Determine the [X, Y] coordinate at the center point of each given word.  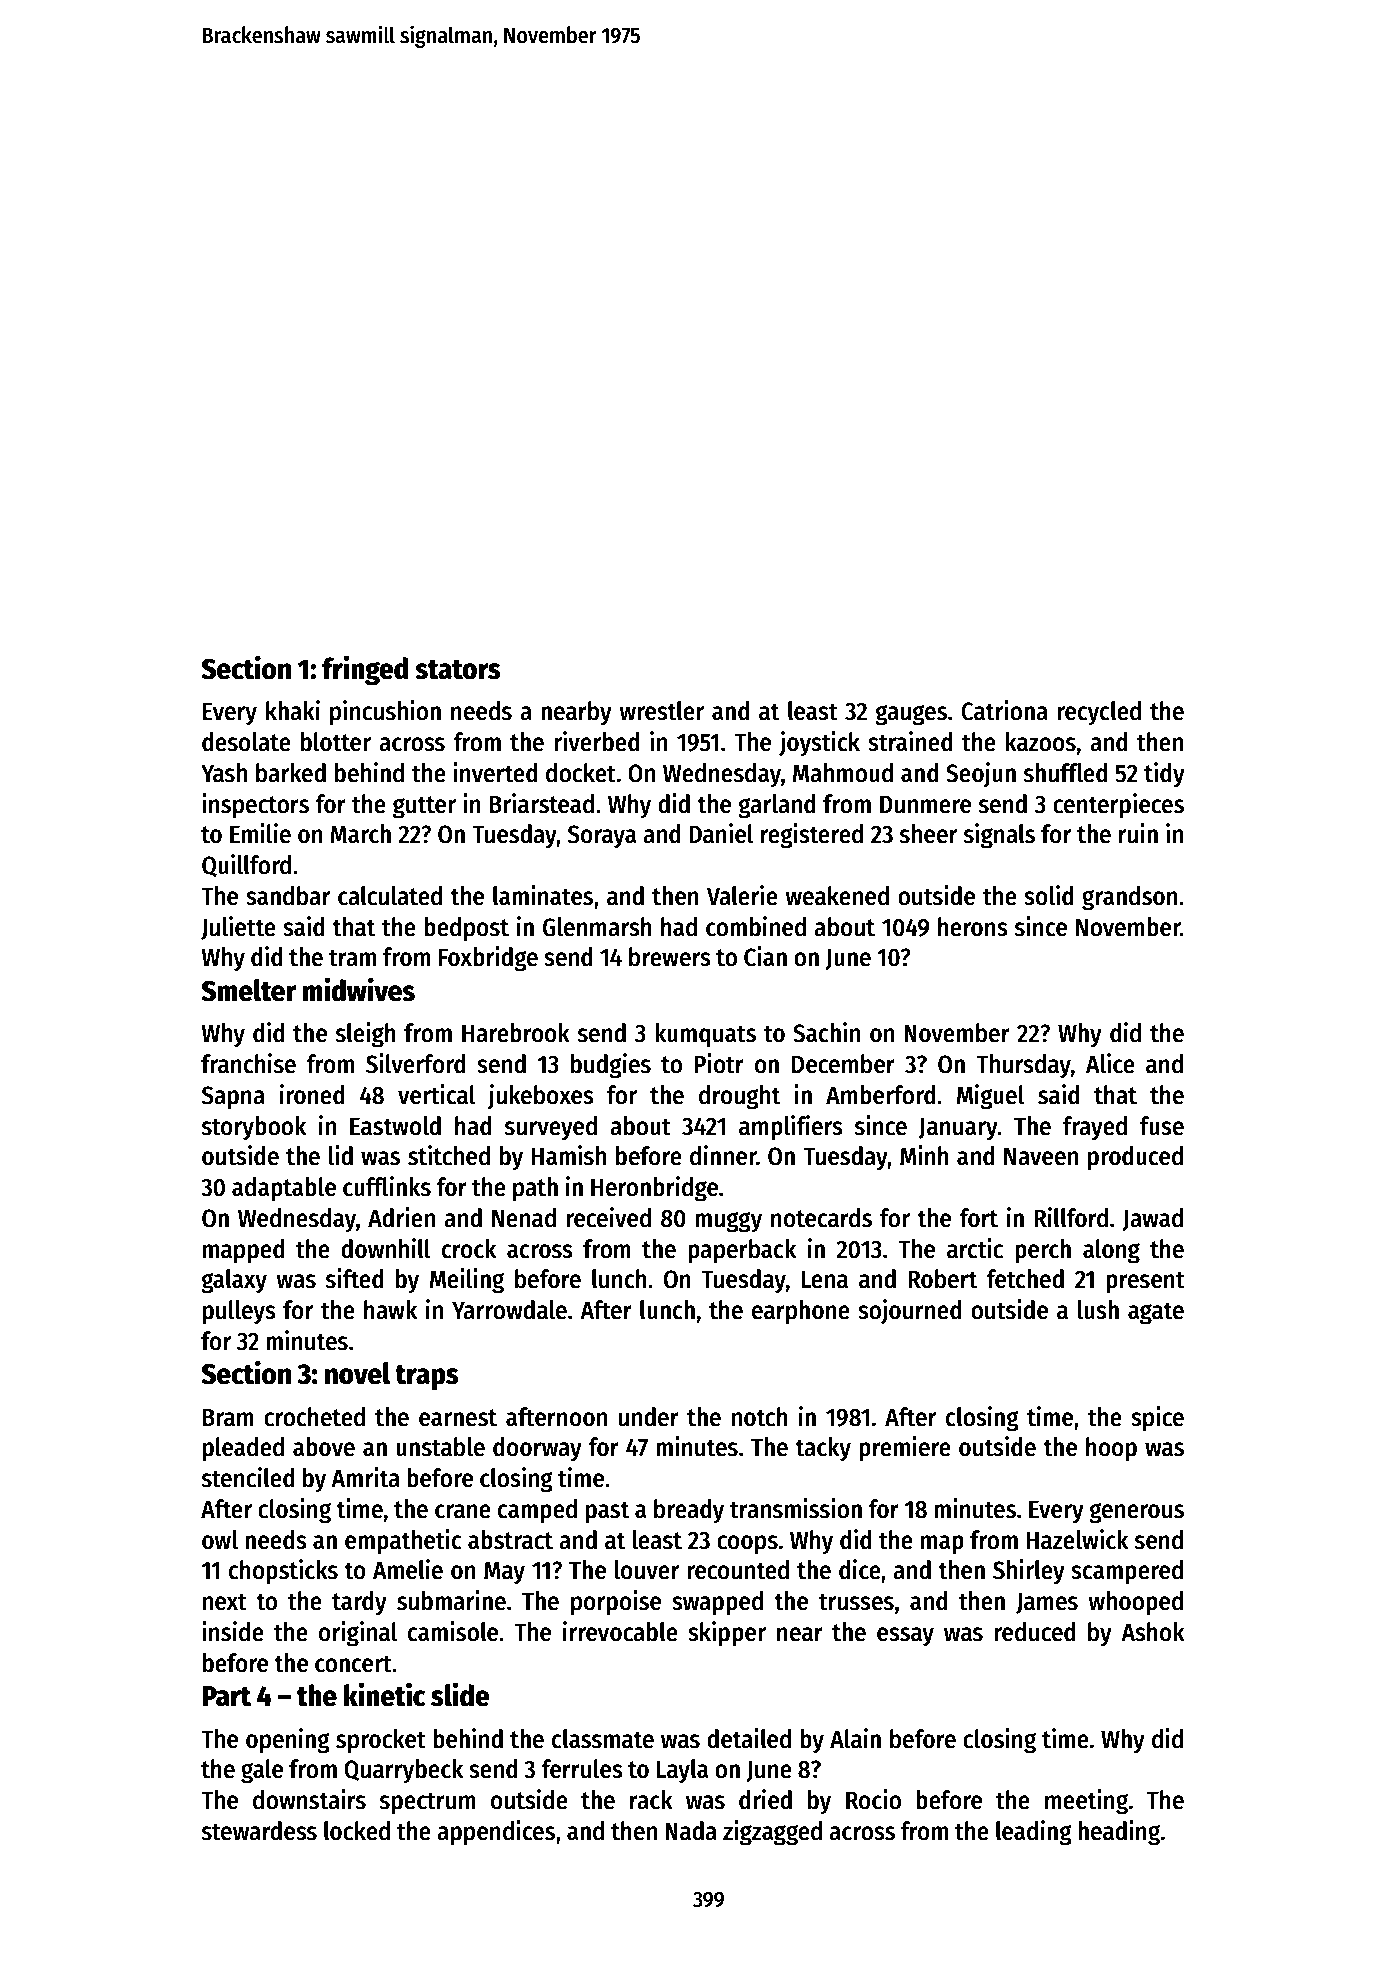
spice [1157, 1419]
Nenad [524, 1218]
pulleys [239, 1312]
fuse [1162, 1126]
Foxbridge [488, 959]
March [360, 834]
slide [460, 1694]
